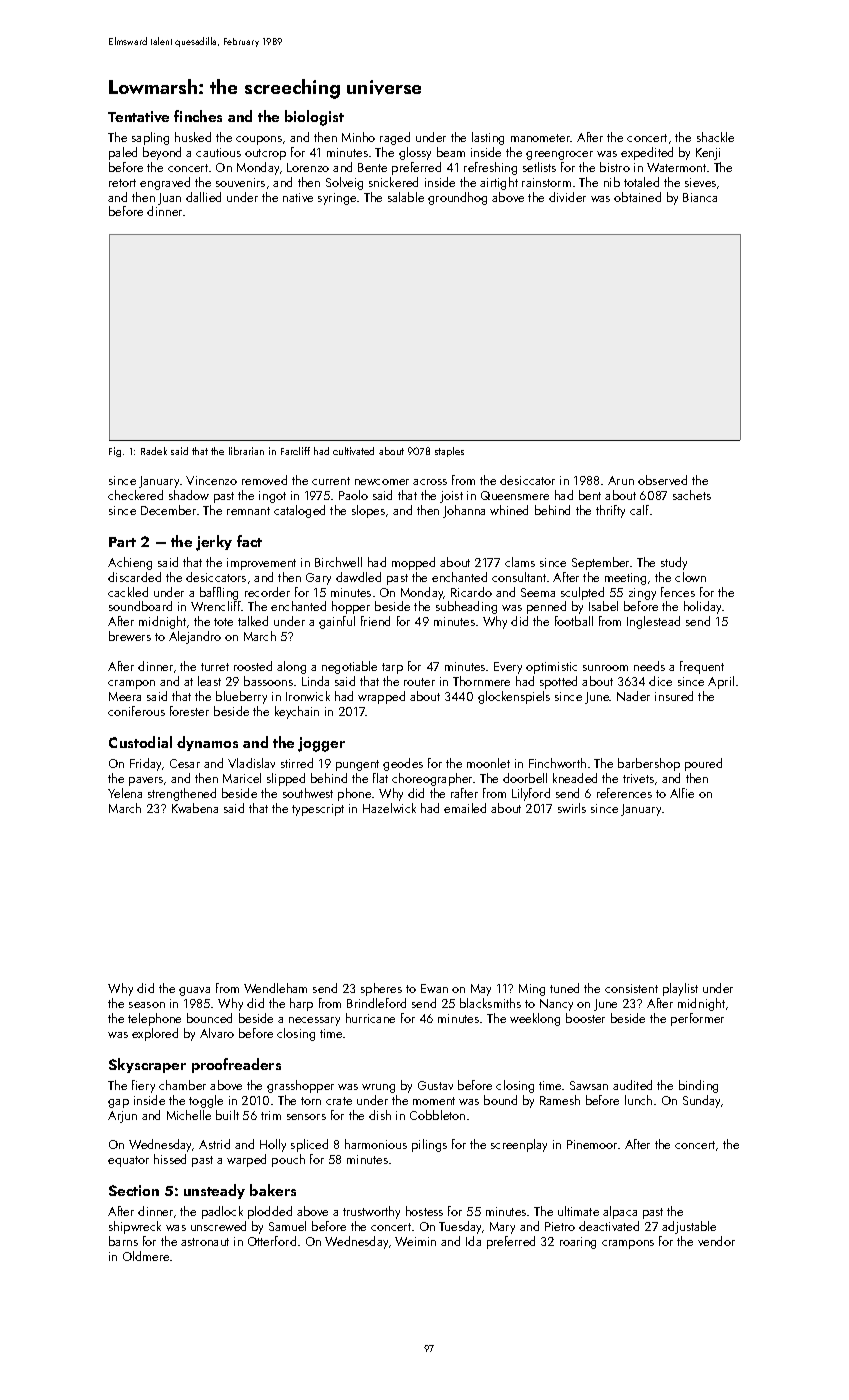 The image size is (849, 1400). What do you see at coordinates (471, 592) in the screenshot?
I see `Ricardo` at bounding box center [471, 592].
